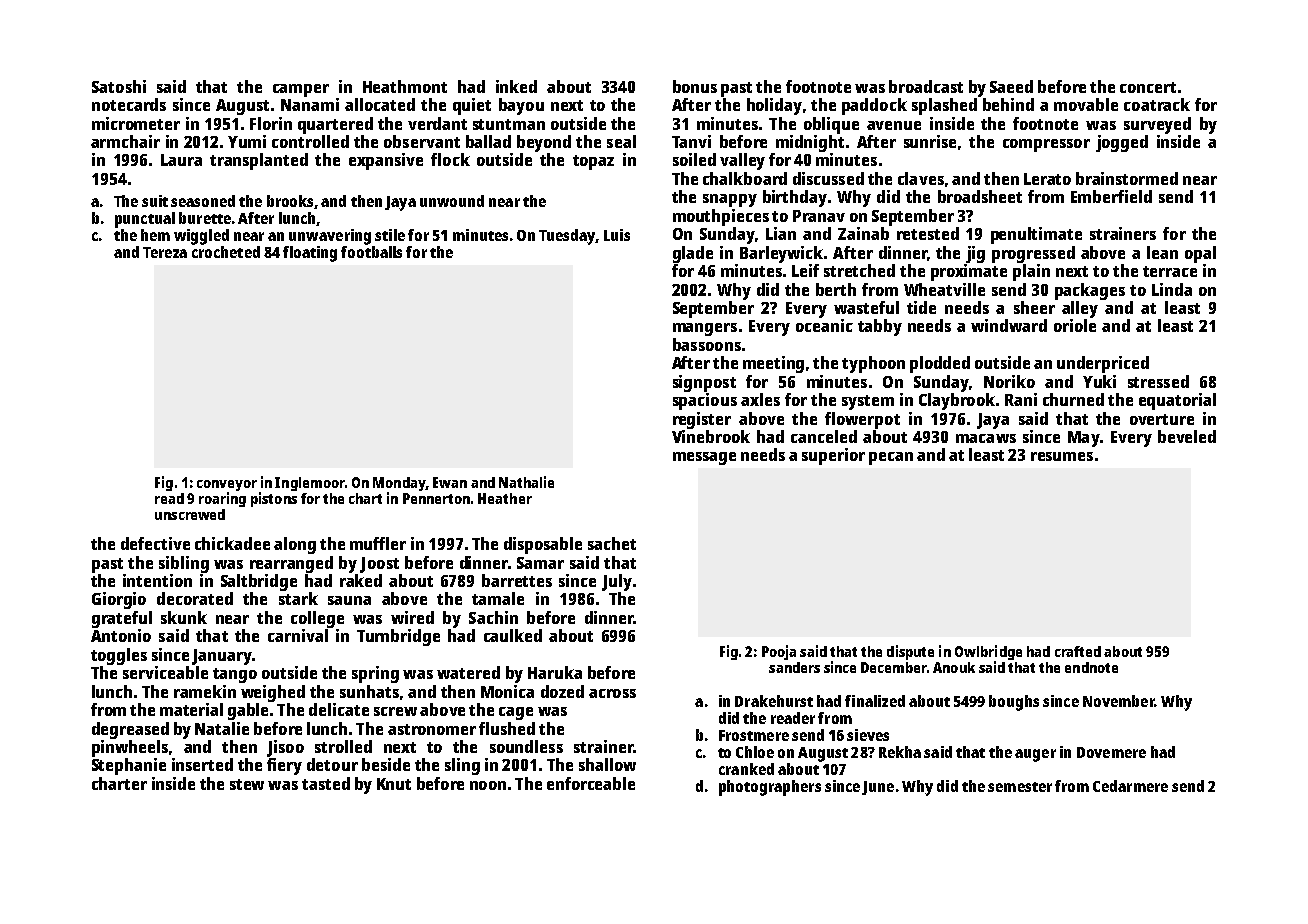  I want to click on Heather, so click(505, 498).
